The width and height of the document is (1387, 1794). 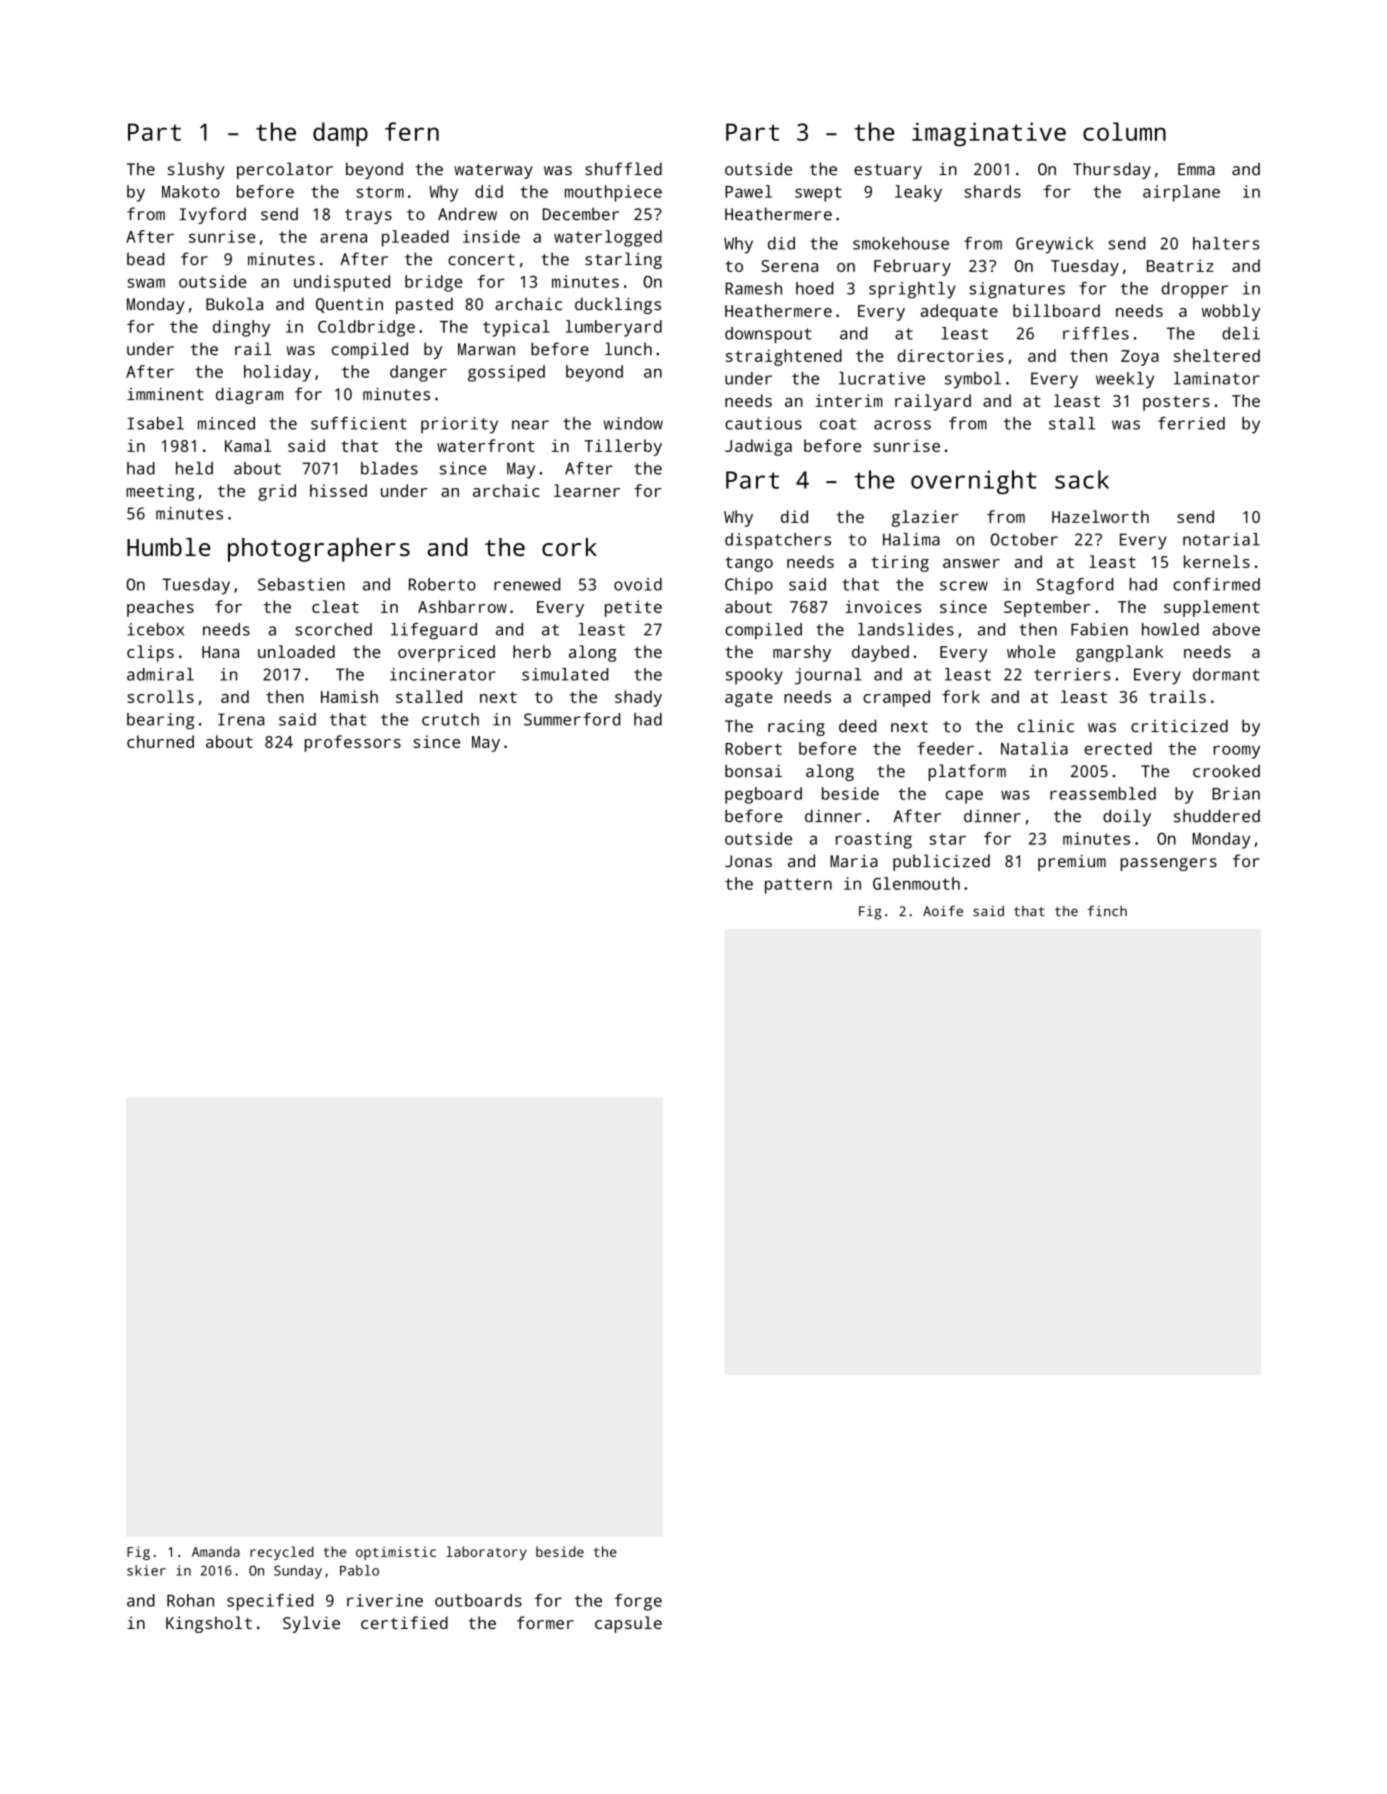 What do you see at coordinates (160, 741) in the document?
I see `churned` at bounding box center [160, 741].
